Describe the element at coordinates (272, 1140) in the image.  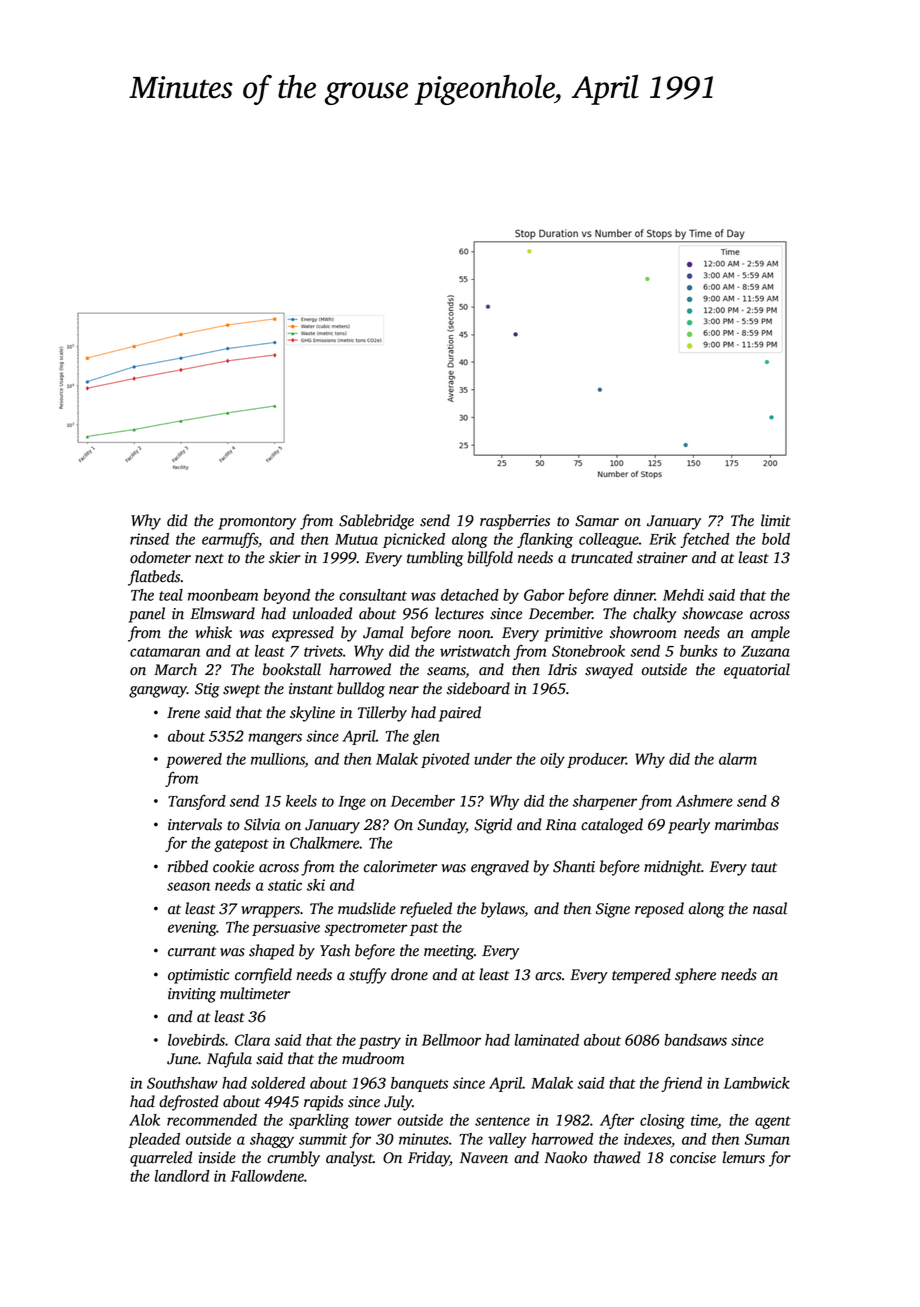
I see `shaggy` at that location.
